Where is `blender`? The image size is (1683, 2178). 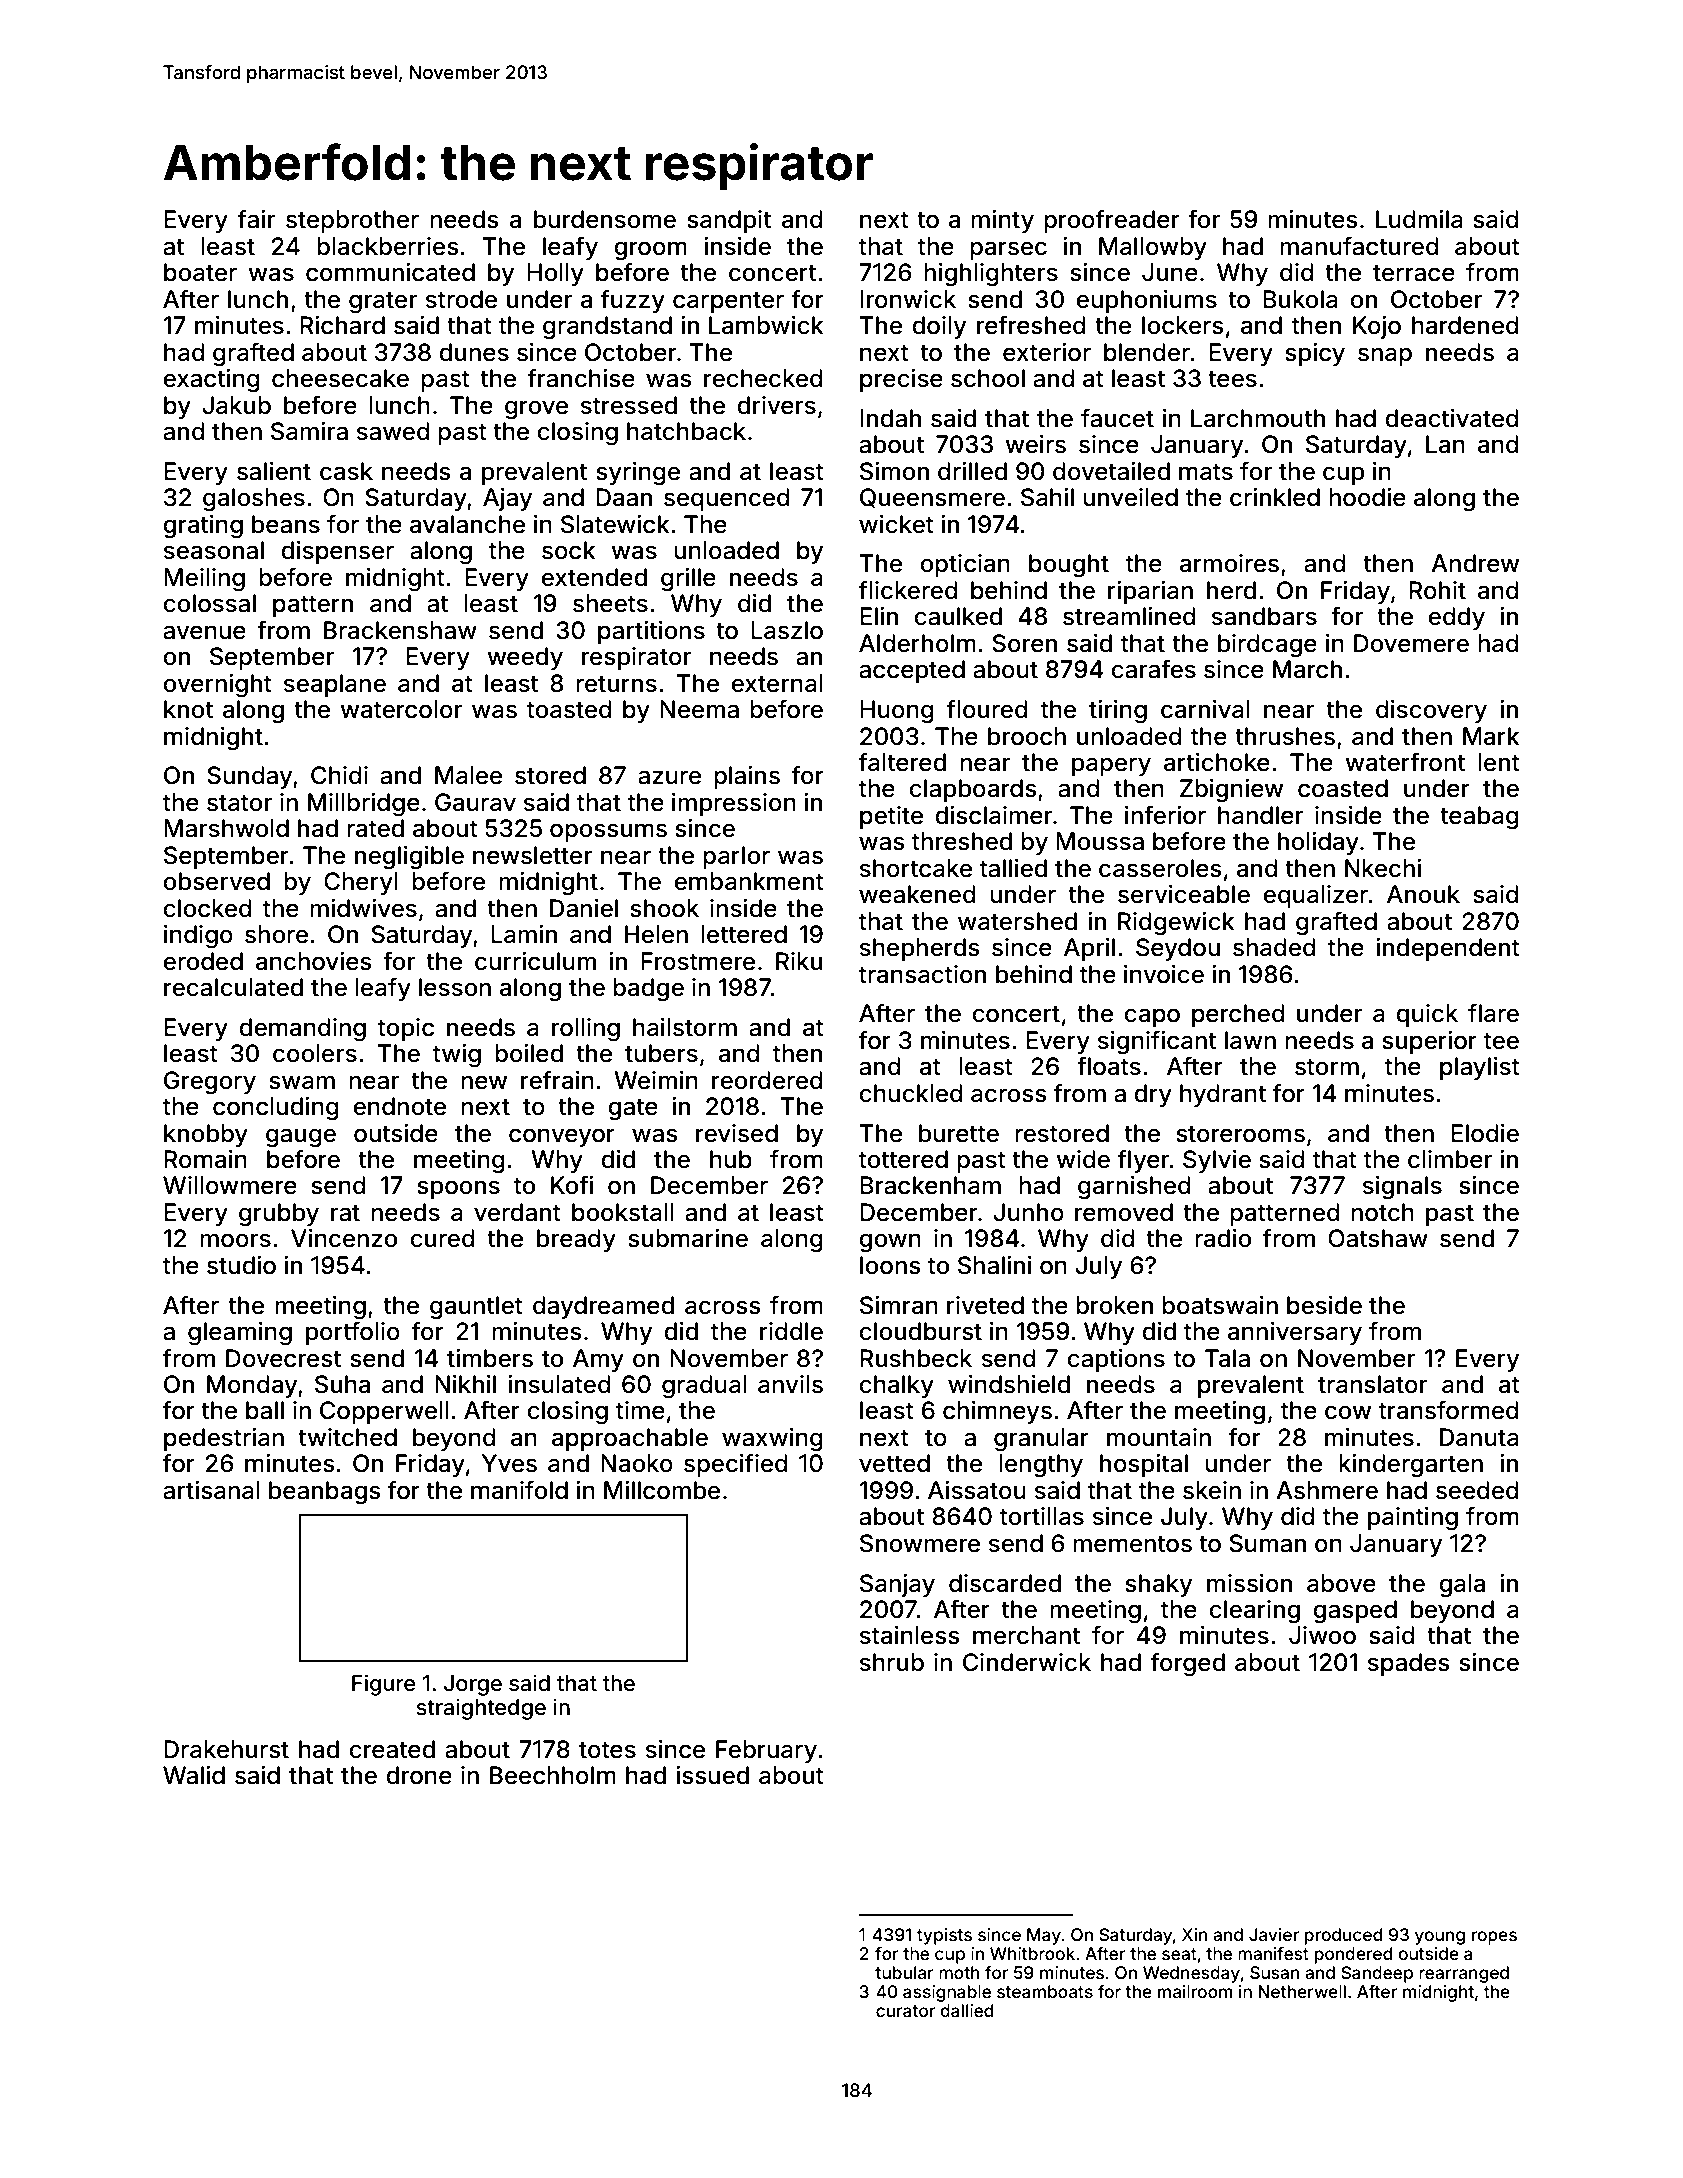
blender is located at coordinates (1147, 352).
